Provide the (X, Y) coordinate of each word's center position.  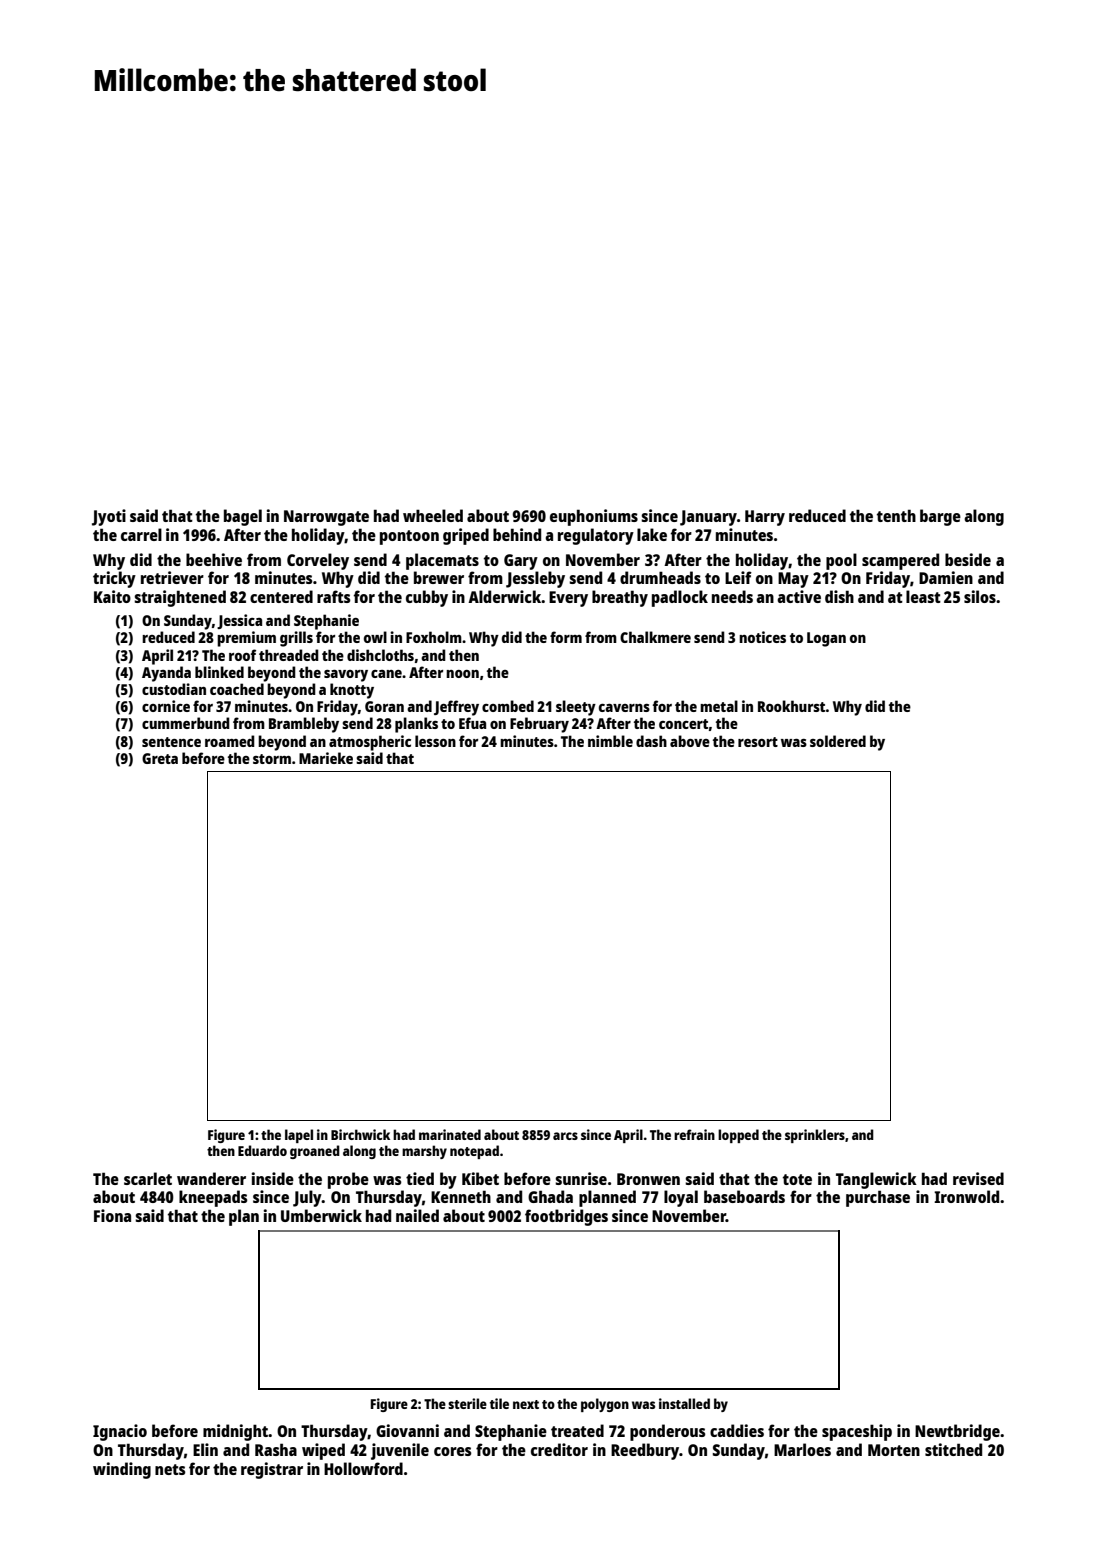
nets (170, 1469)
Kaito (112, 596)
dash (651, 741)
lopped (738, 1136)
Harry (765, 518)
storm (272, 759)
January (708, 518)
